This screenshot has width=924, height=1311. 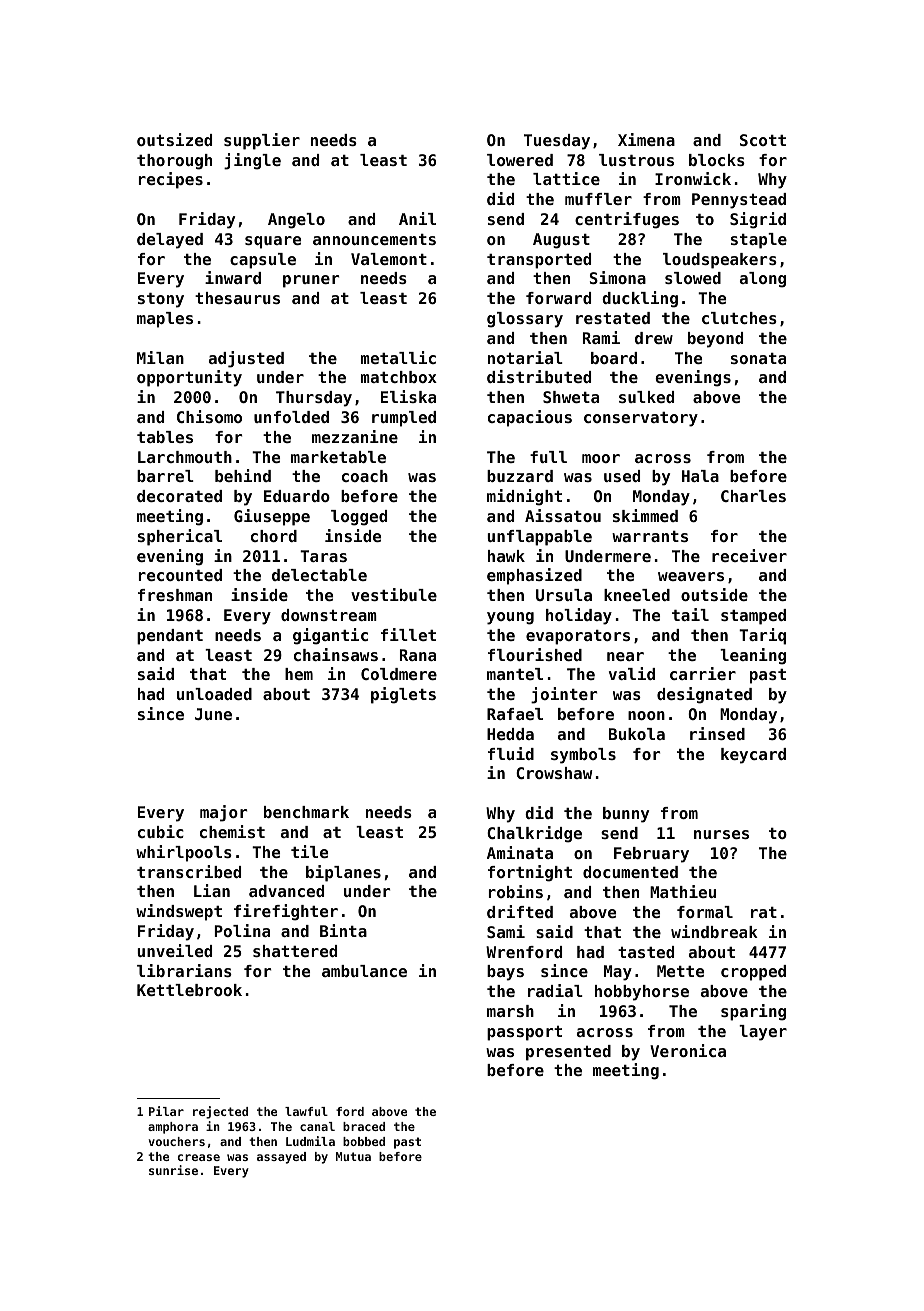 What do you see at coordinates (627, 220) in the screenshot?
I see `centrifuges` at bounding box center [627, 220].
